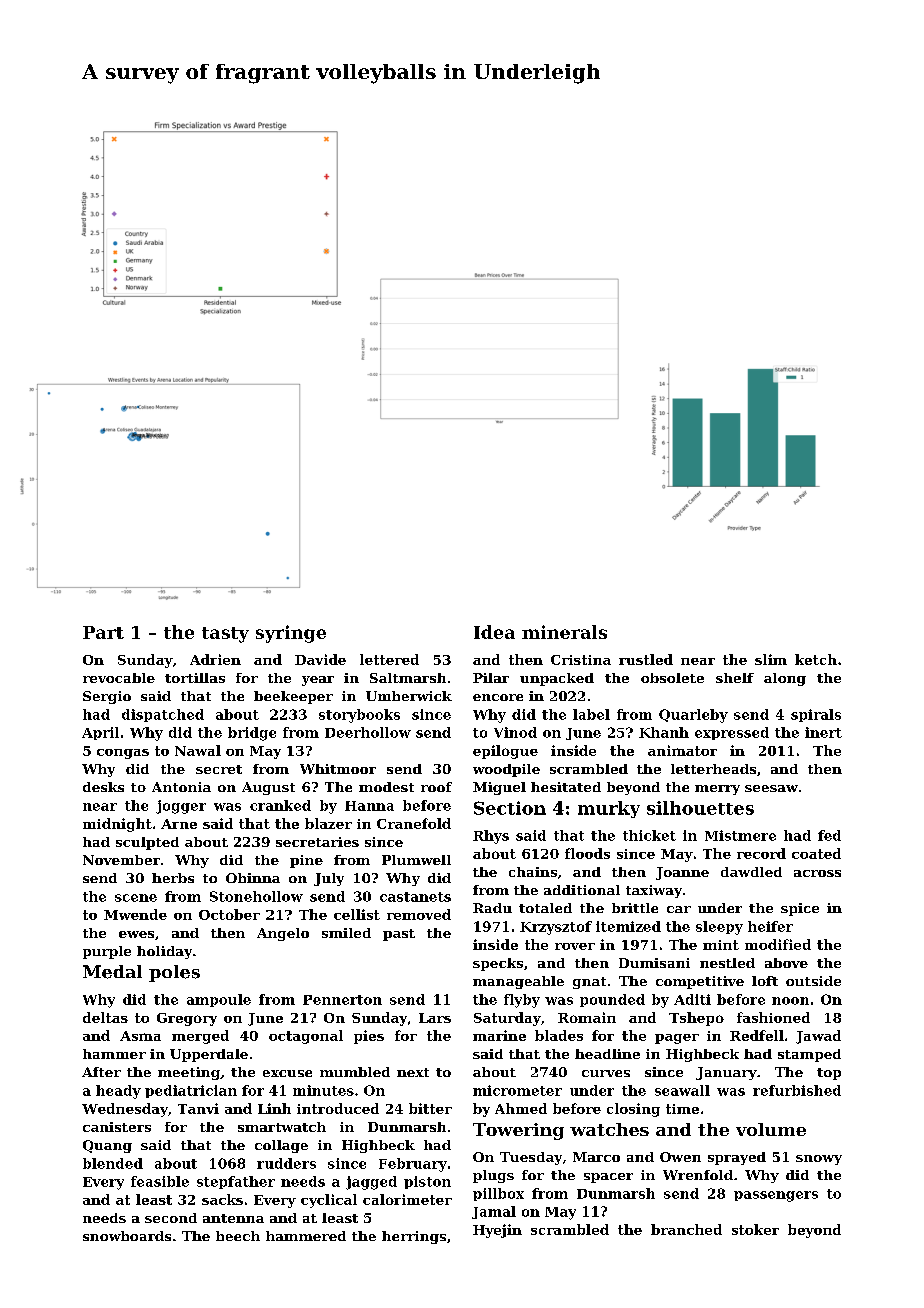  I want to click on passengers, so click(776, 1196).
